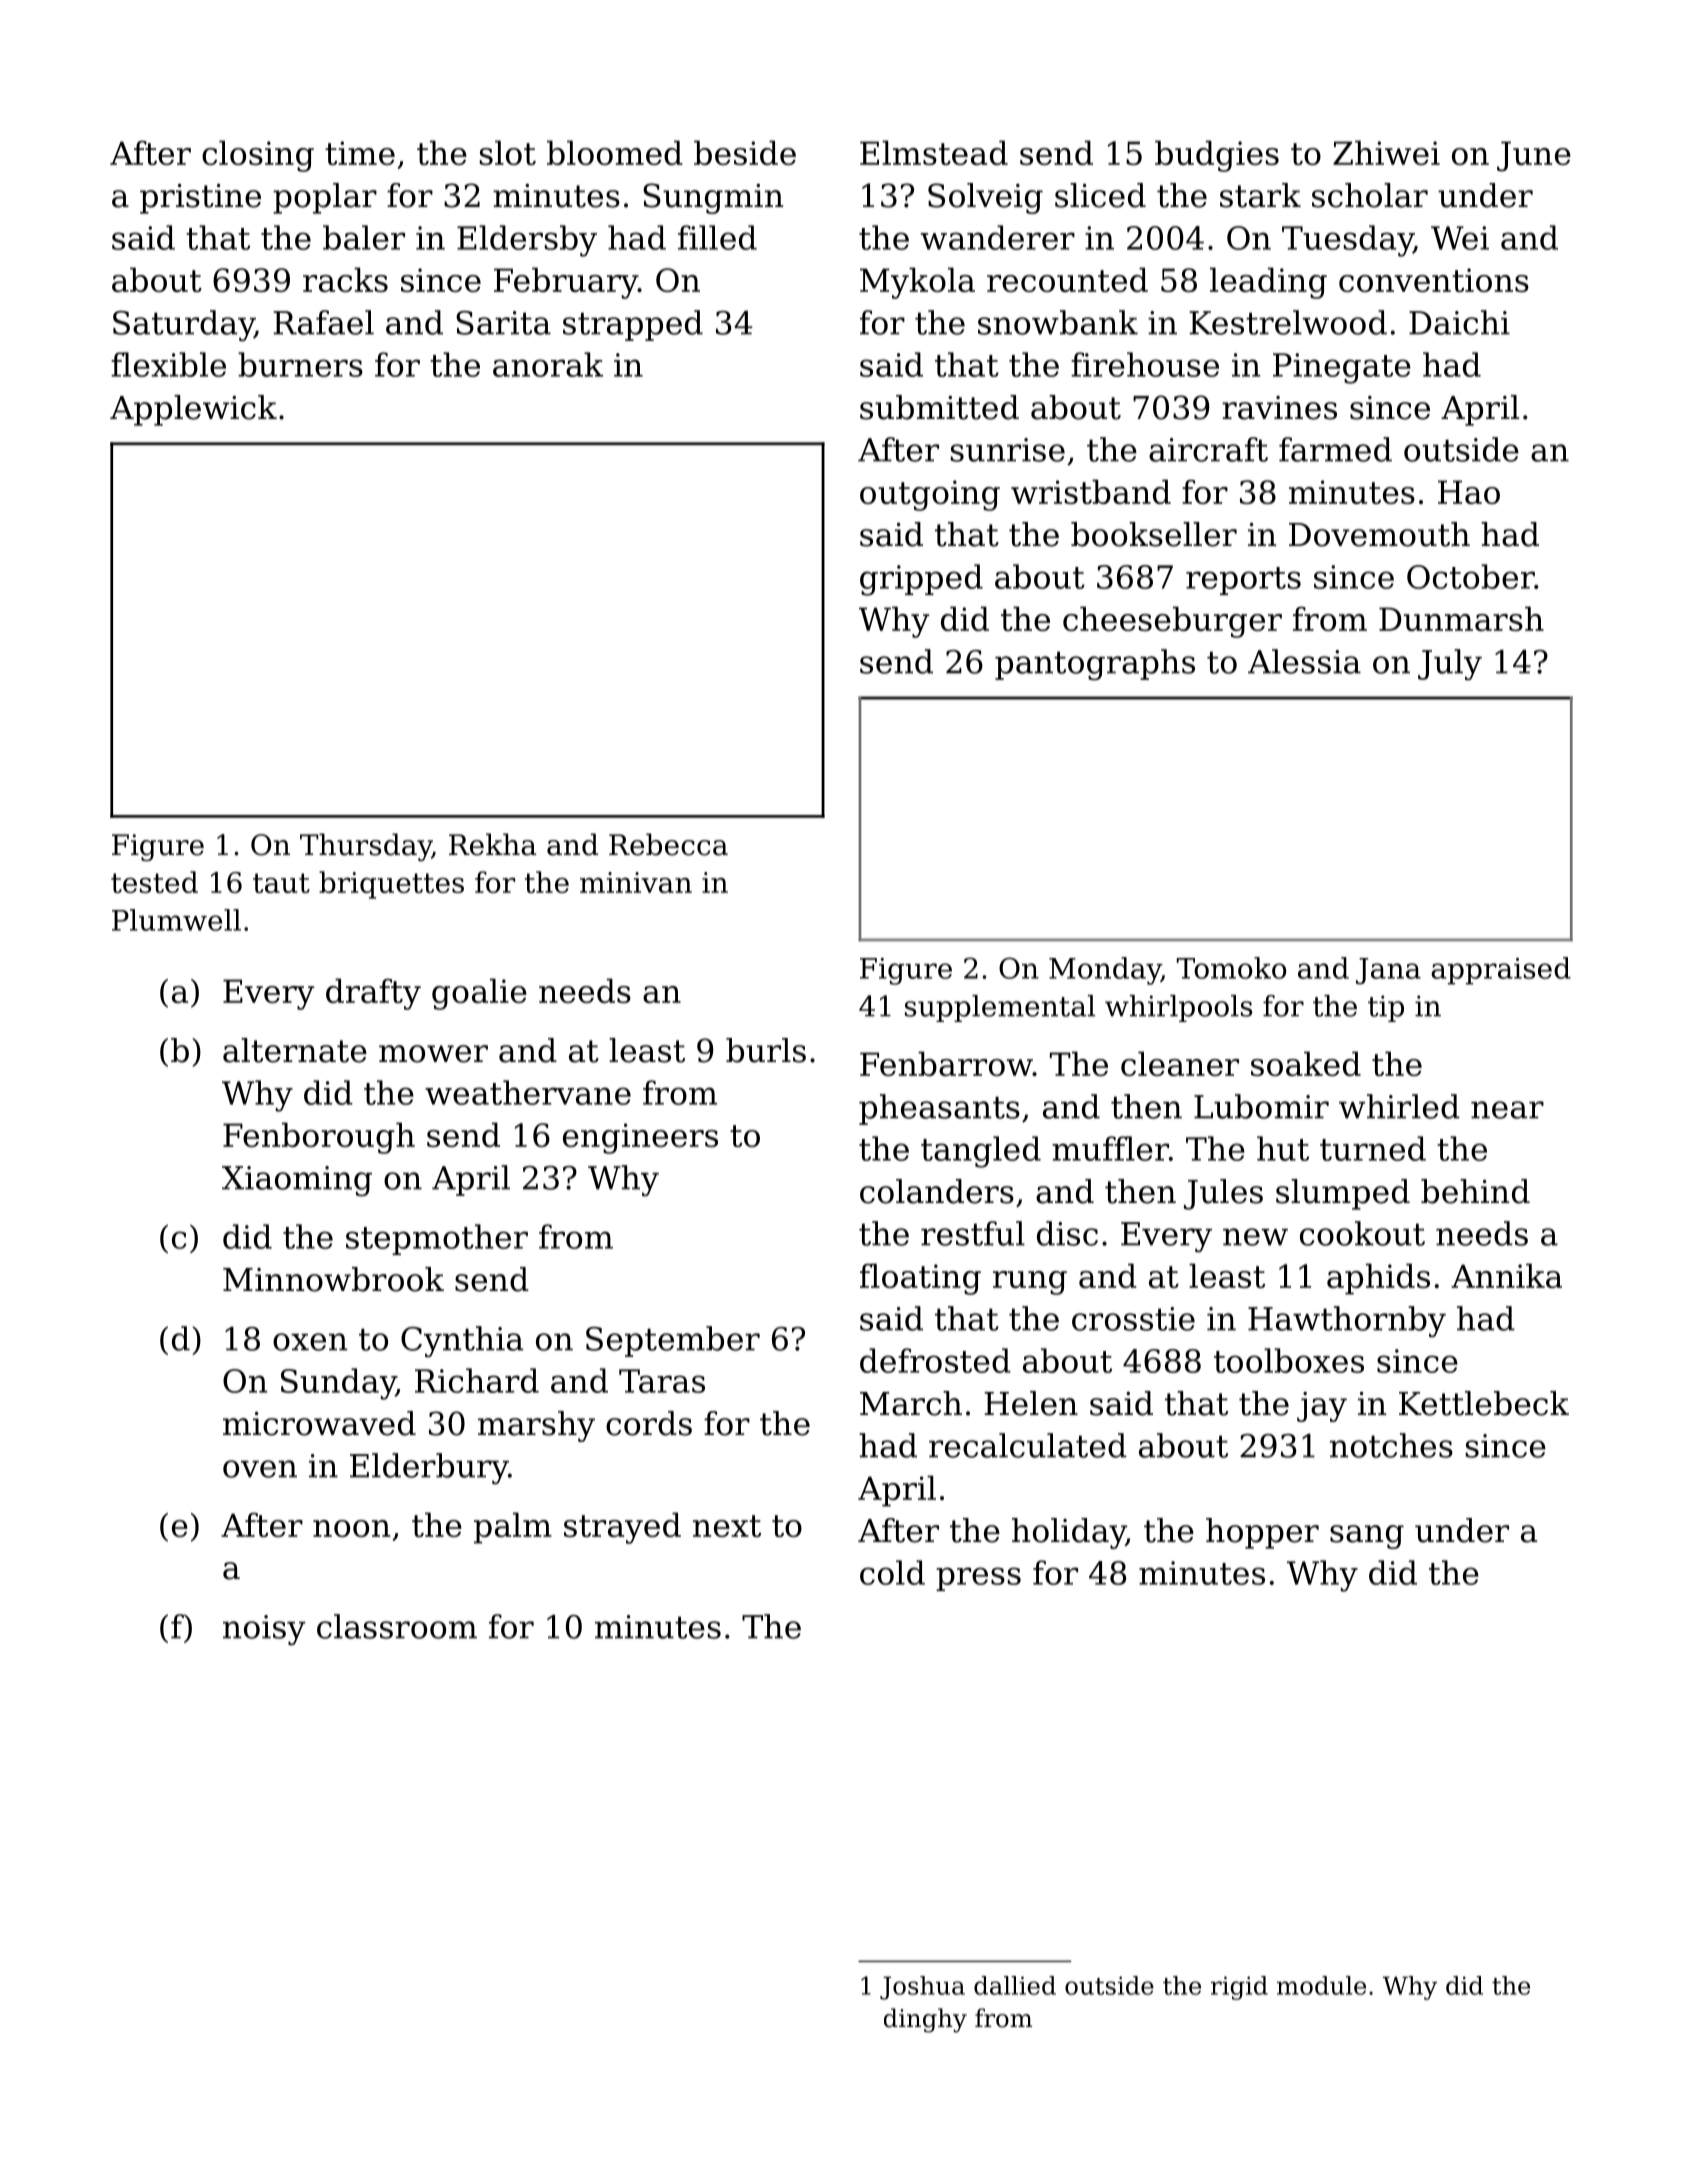  Describe the element at coordinates (978, 1579) in the screenshot. I see `press` at that location.
